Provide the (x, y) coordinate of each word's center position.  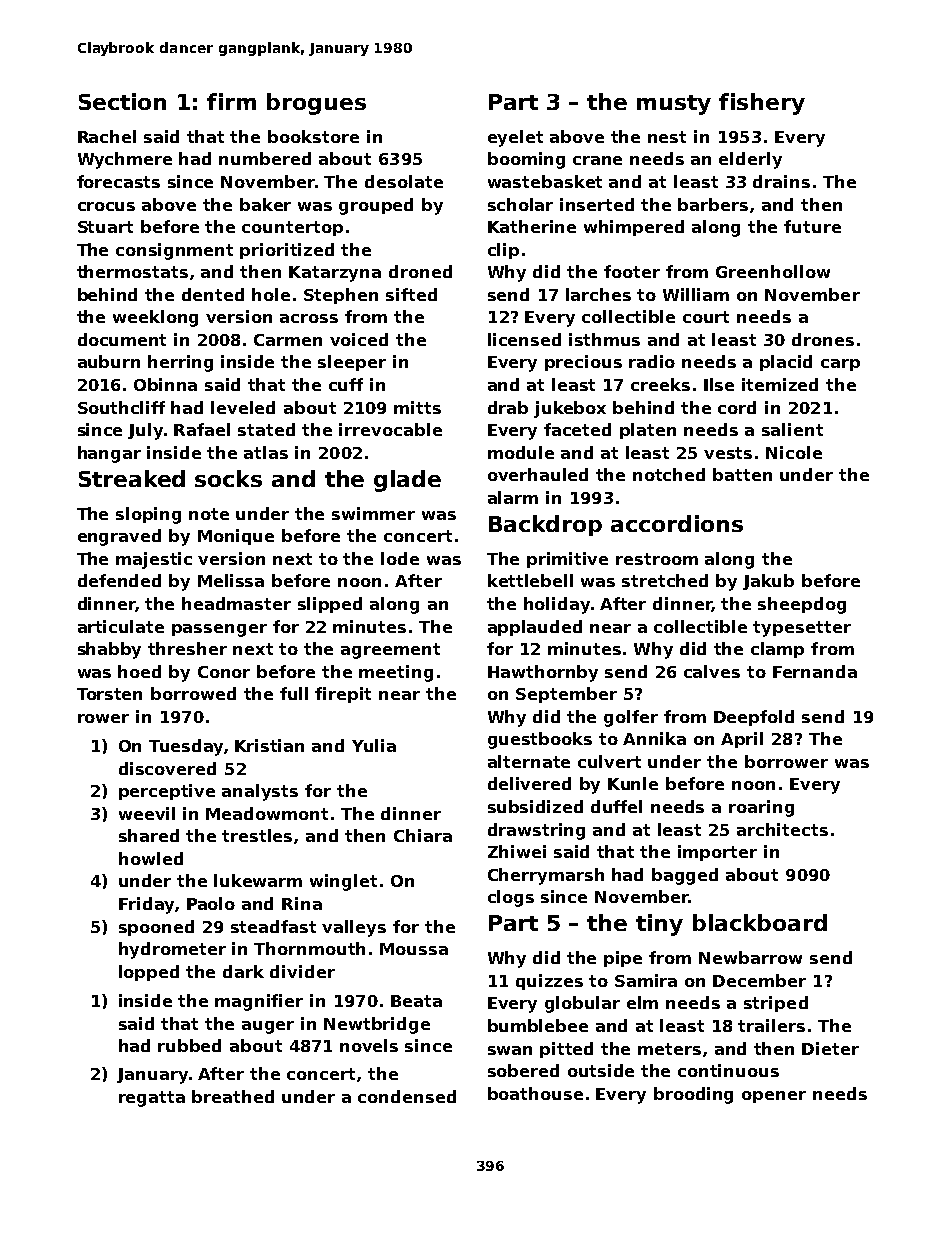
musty (674, 105)
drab (508, 407)
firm (231, 101)
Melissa (231, 580)
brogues (316, 104)
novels (369, 1045)
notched (669, 474)
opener (774, 1097)
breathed (233, 1096)
